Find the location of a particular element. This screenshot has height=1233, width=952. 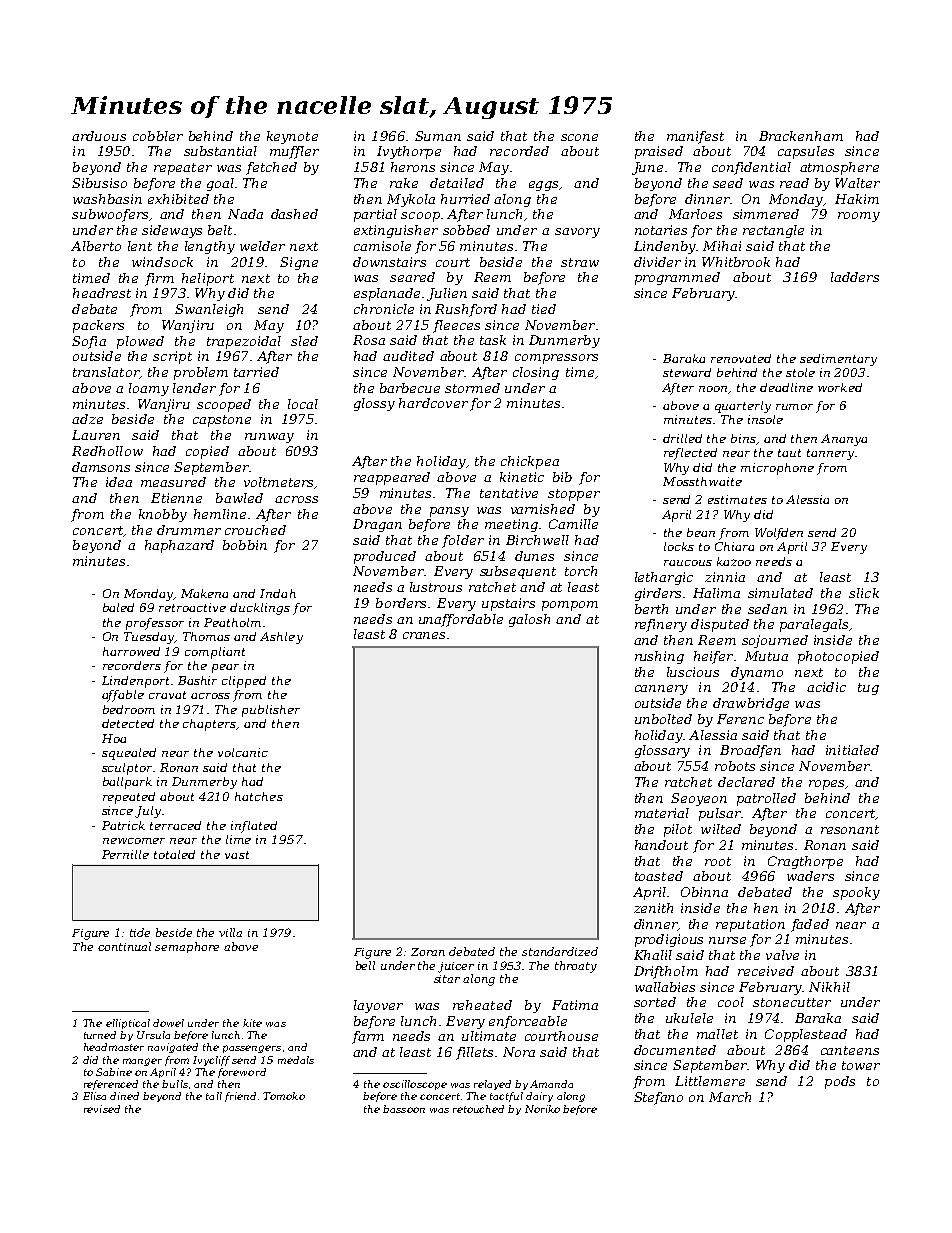

Stefano is located at coordinates (658, 1098).
